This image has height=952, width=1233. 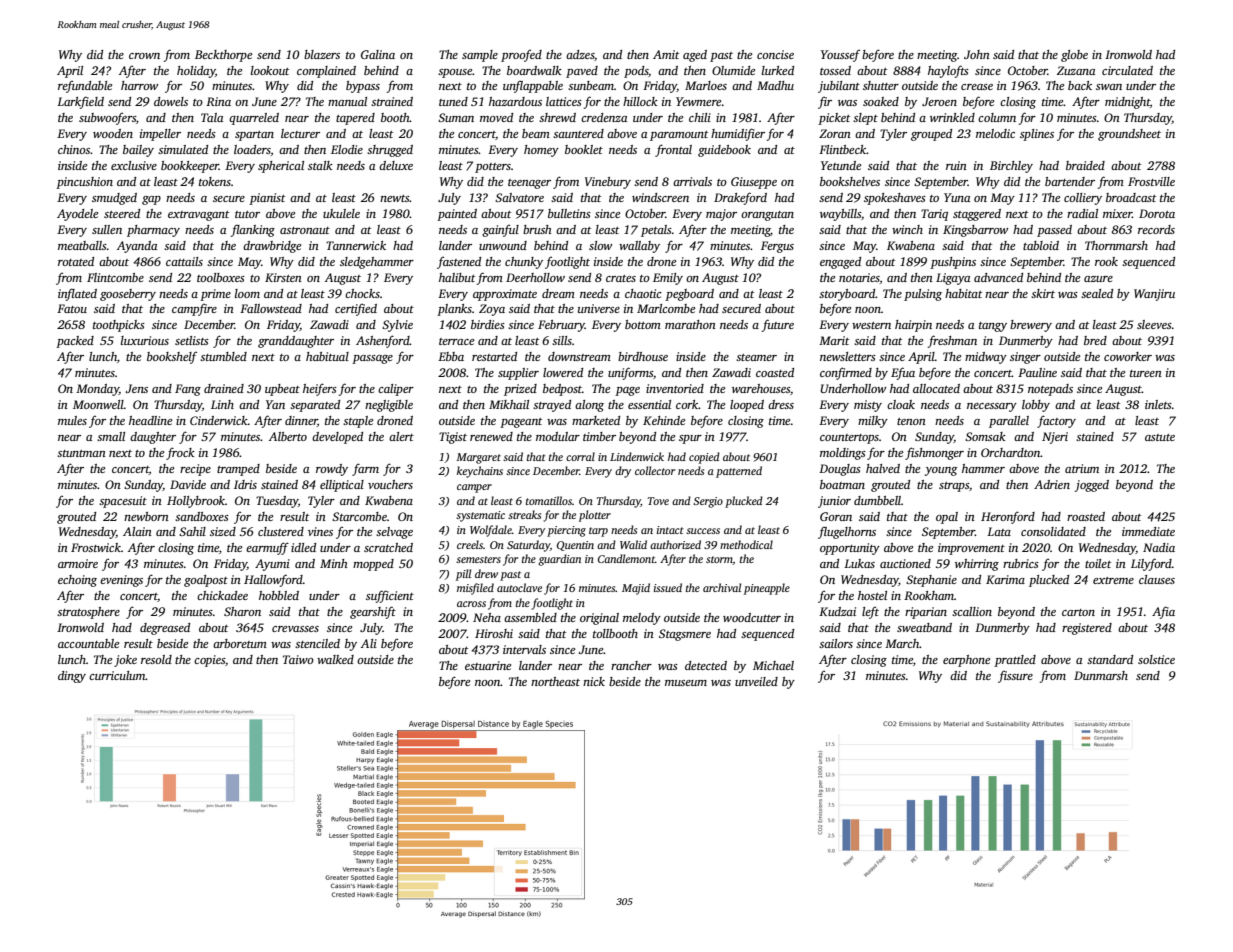 What do you see at coordinates (604, 117) in the image?
I see `credenza` at bounding box center [604, 117].
